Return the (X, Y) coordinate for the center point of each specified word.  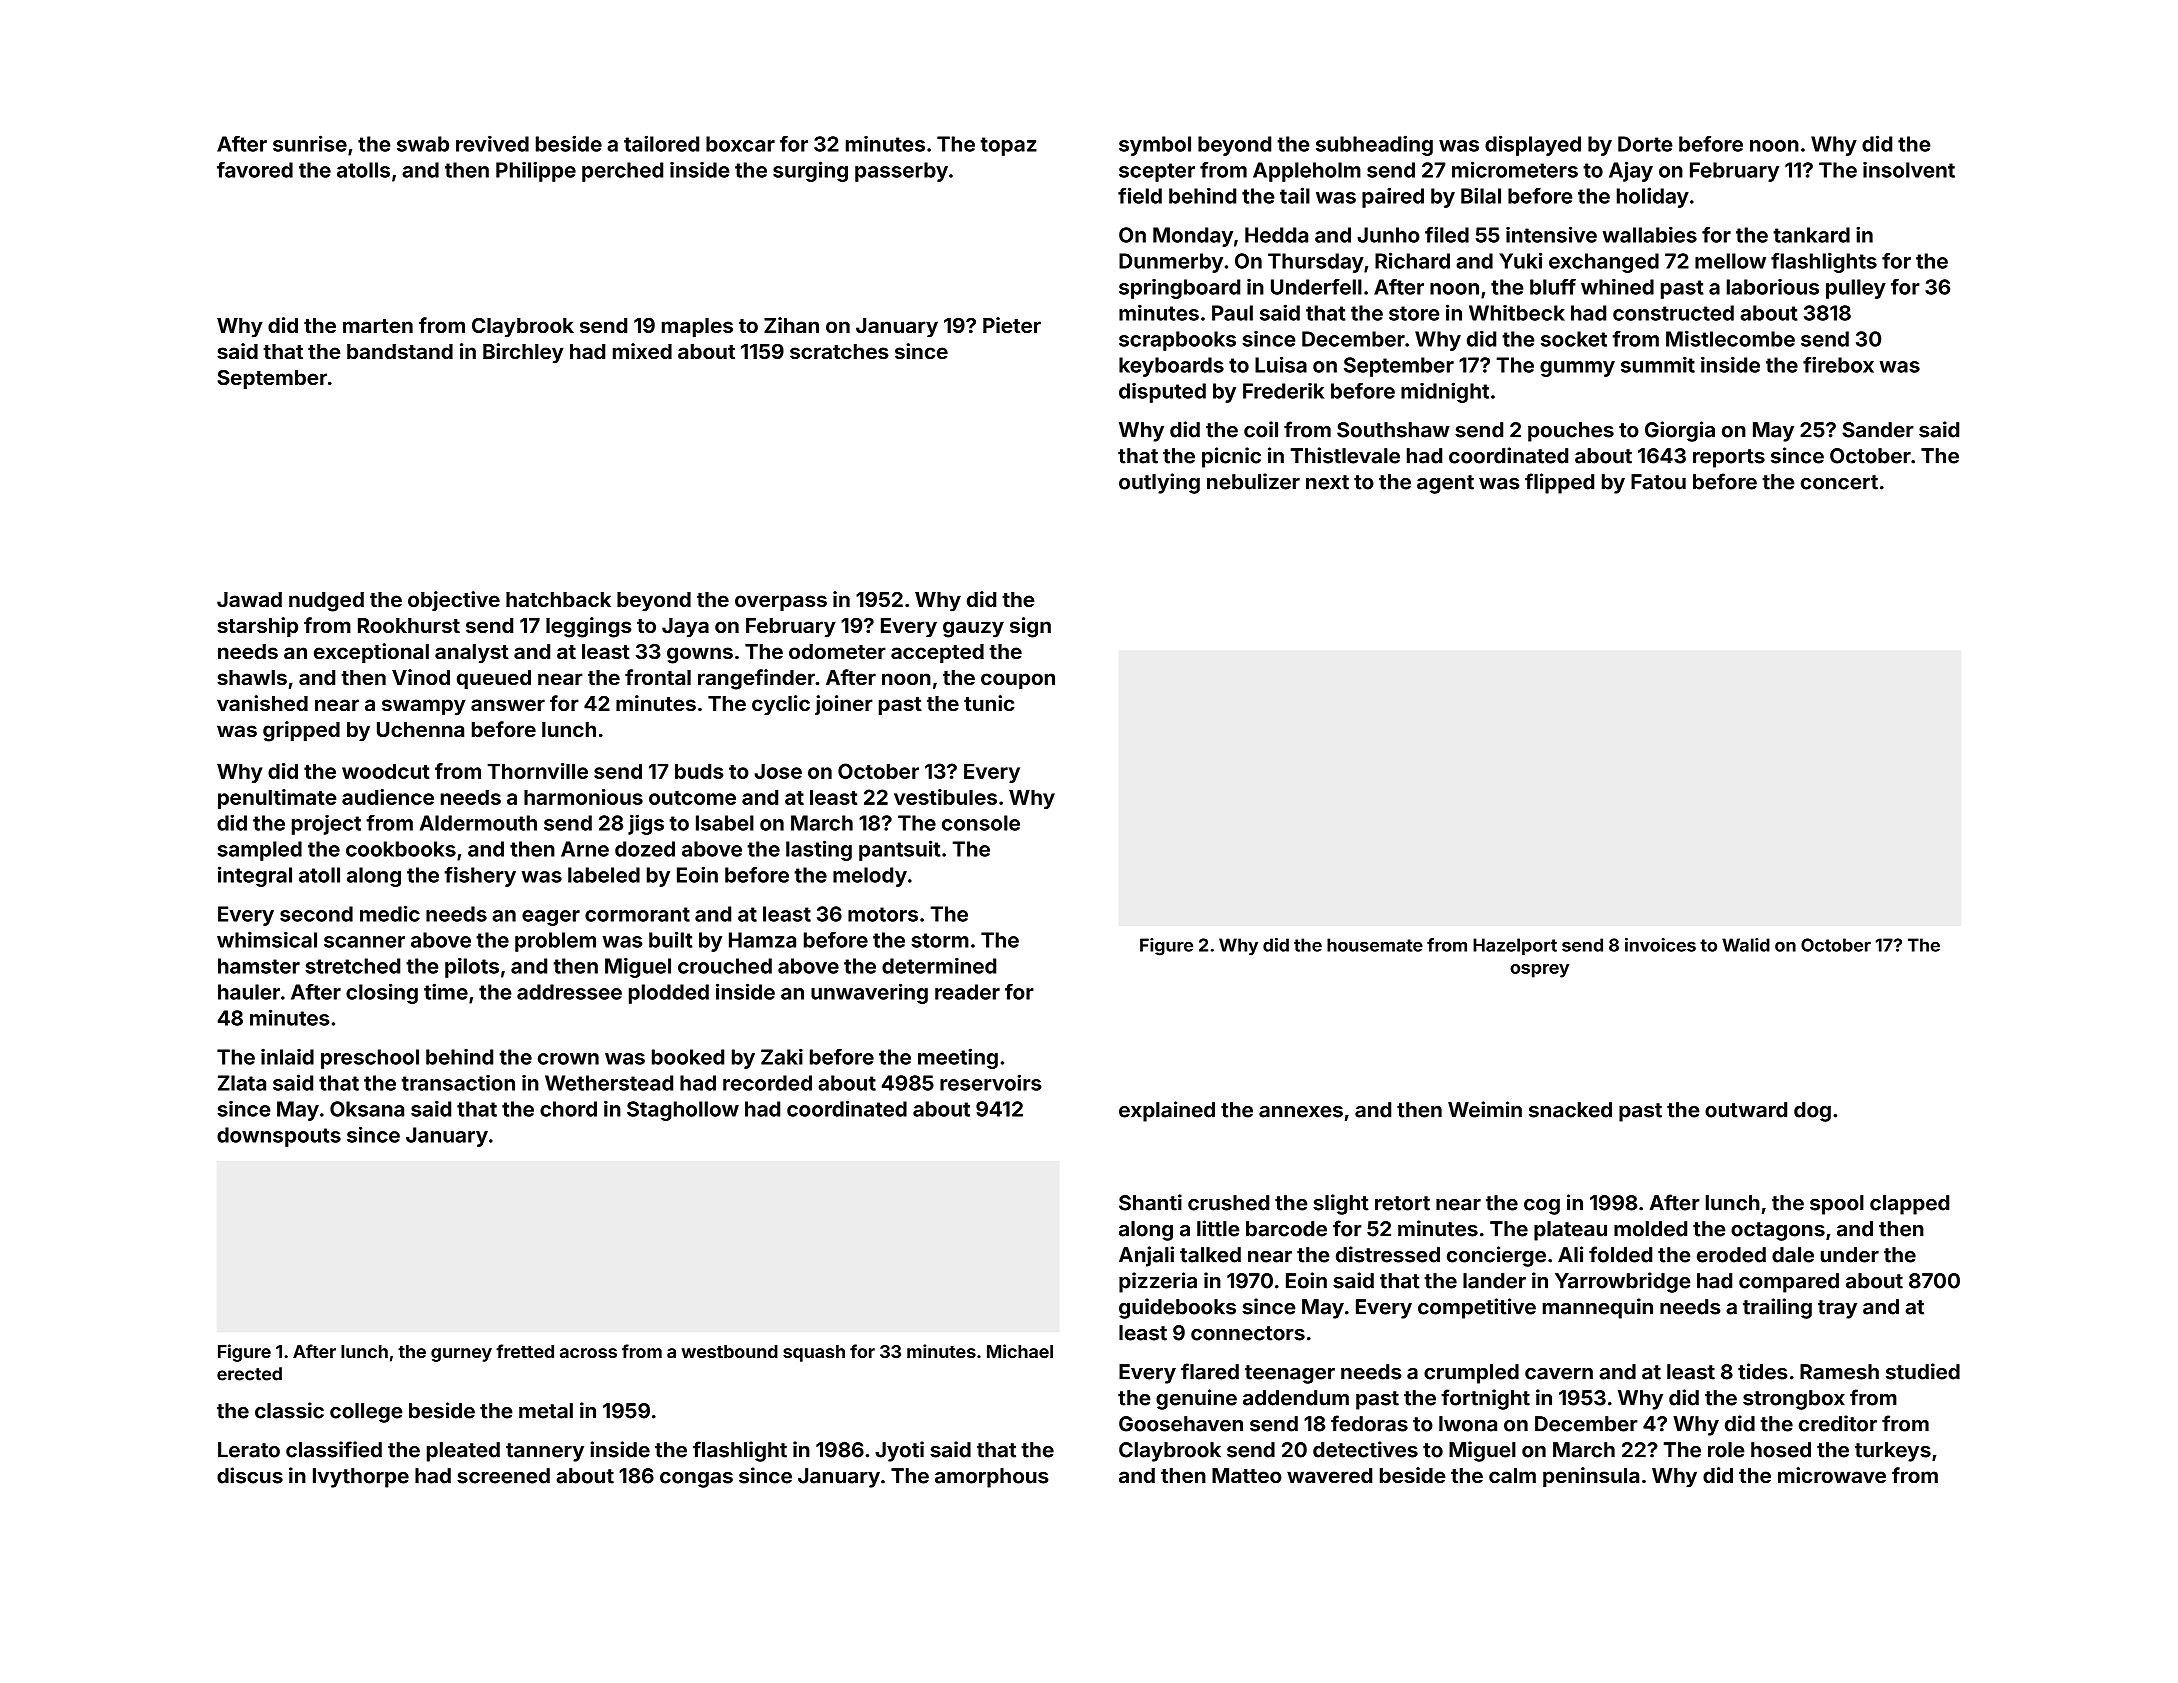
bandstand (400, 351)
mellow (1730, 261)
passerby (901, 172)
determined (939, 965)
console (981, 823)
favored (255, 170)
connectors (1248, 1333)
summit (1658, 364)
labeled (604, 875)
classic (289, 1410)
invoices (1660, 945)
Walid (1746, 945)
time (446, 991)
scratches (839, 351)
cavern (1559, 1374)
